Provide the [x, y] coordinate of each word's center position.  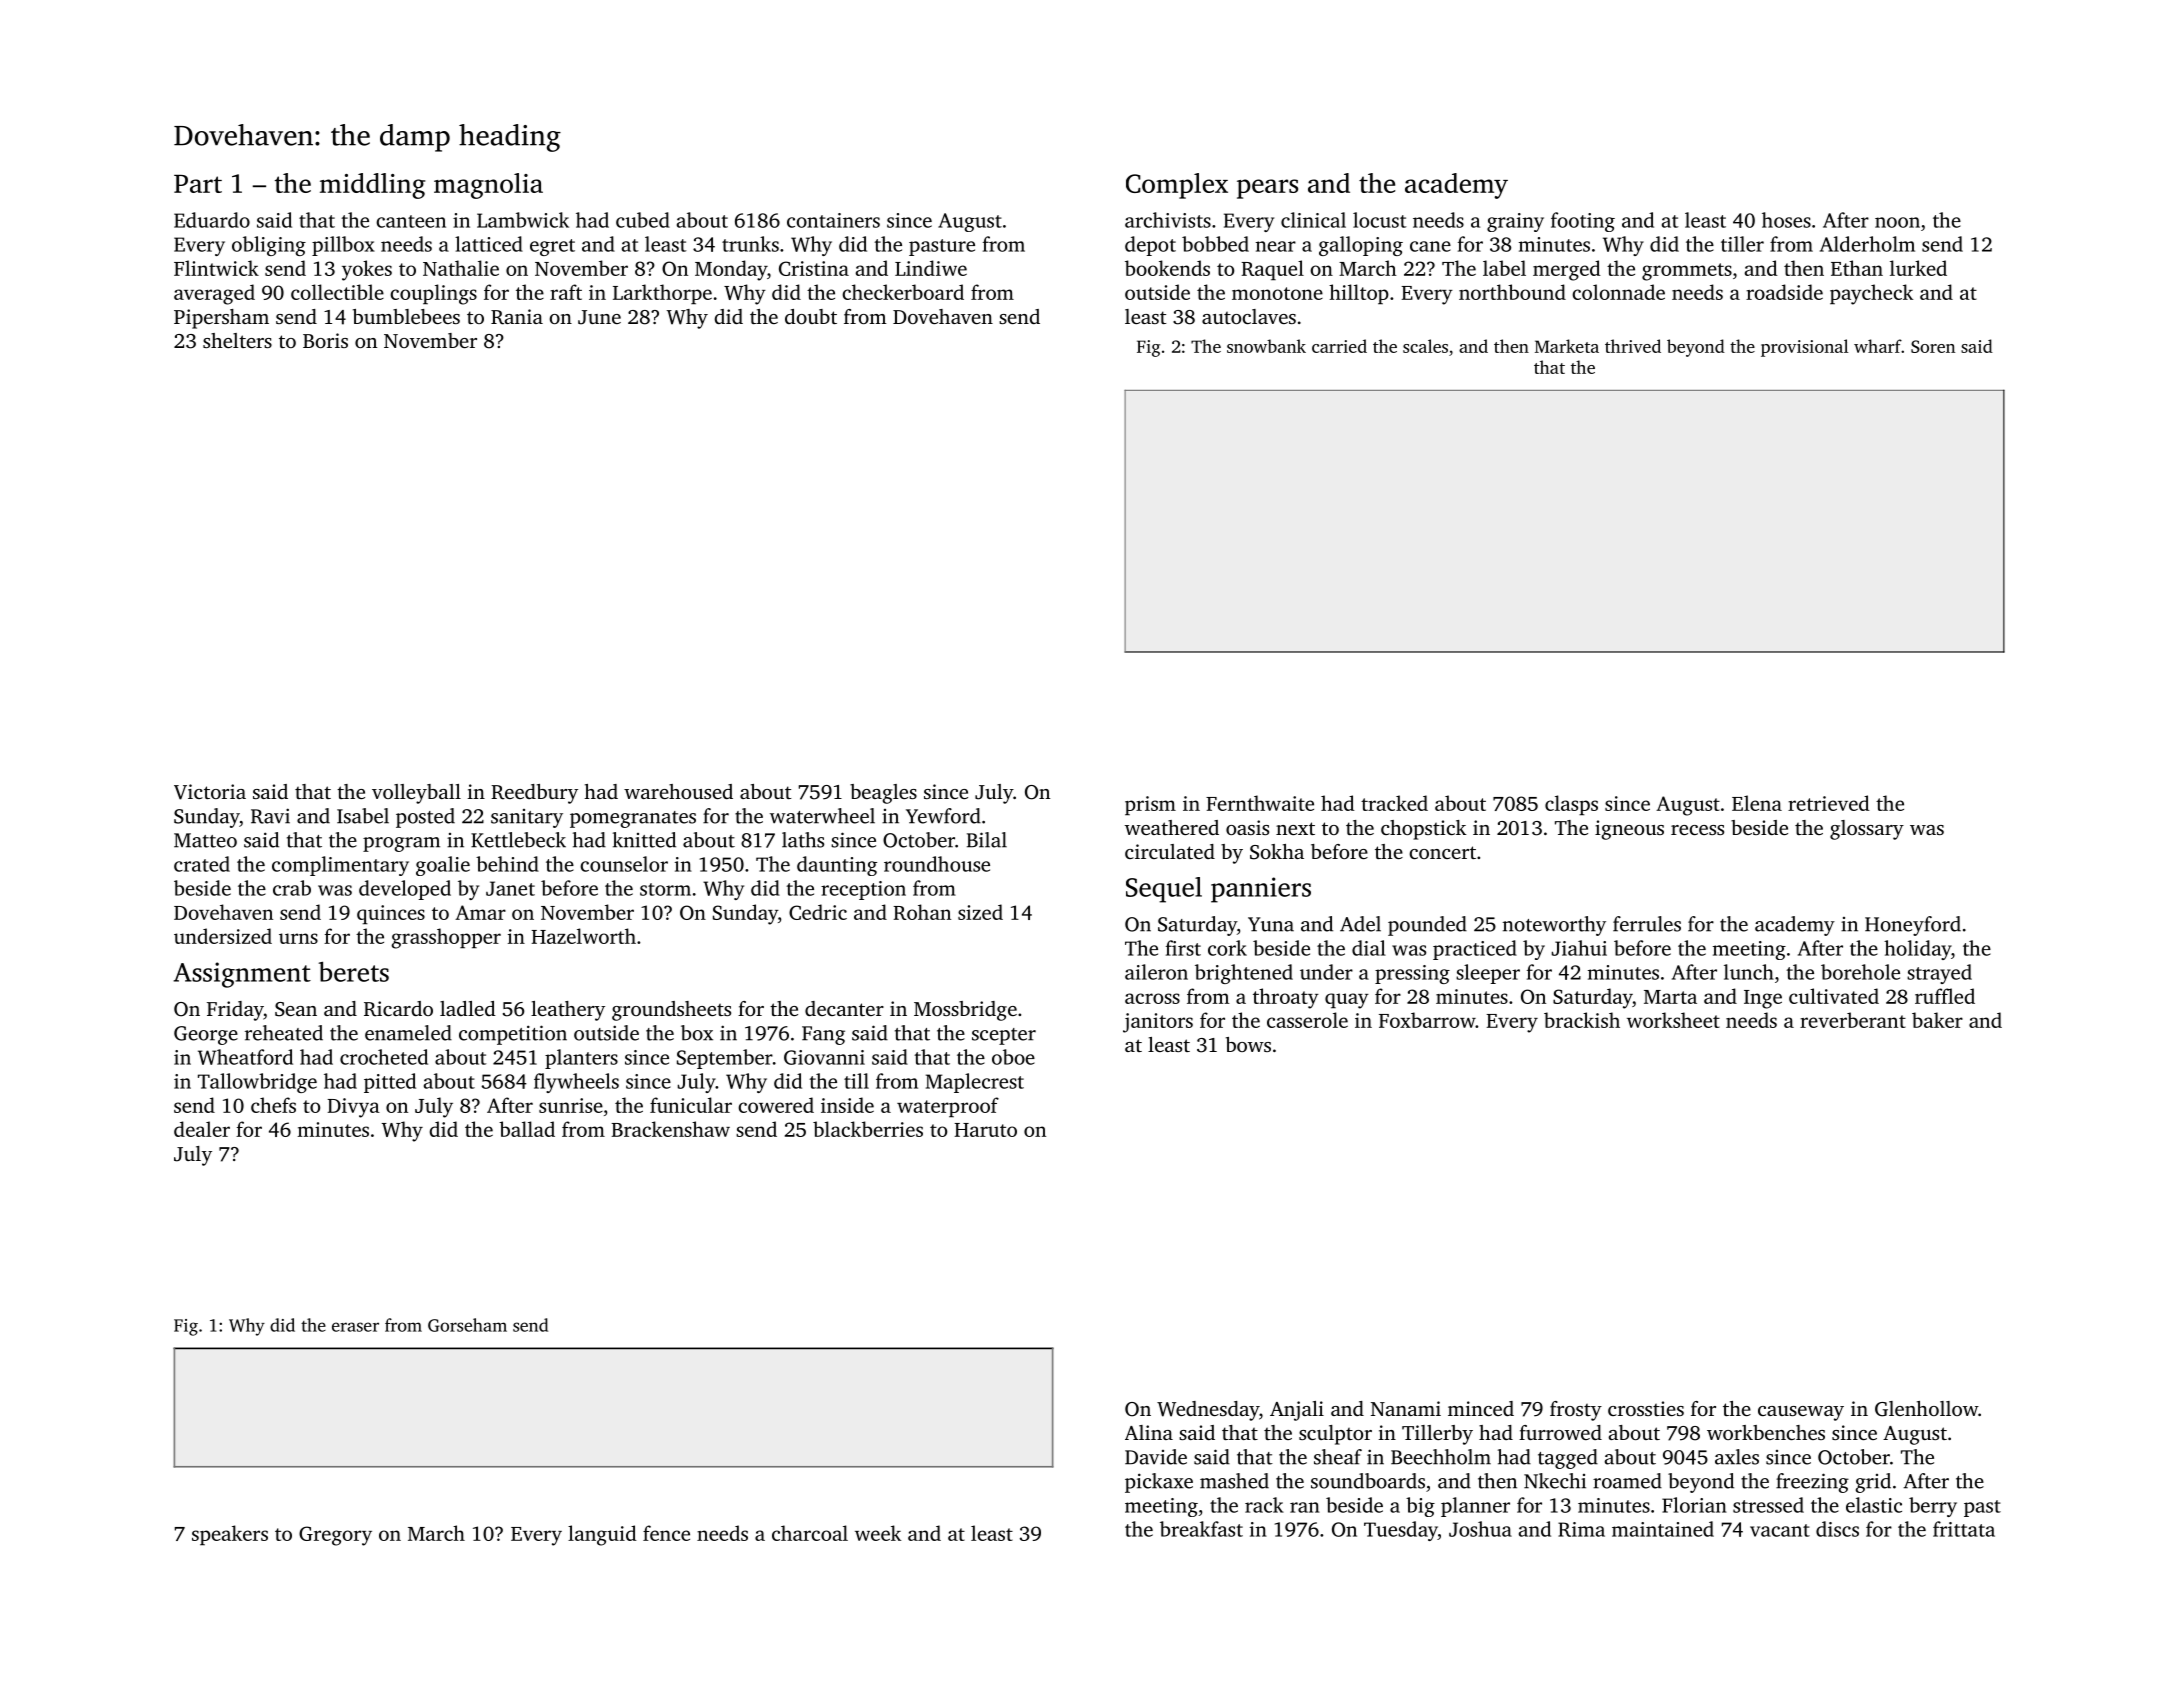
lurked [1918, 268]
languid [602, 1535]
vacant [1780, 1530]
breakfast [1201, 1529]
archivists [1168, 220]
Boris [325, 340]
